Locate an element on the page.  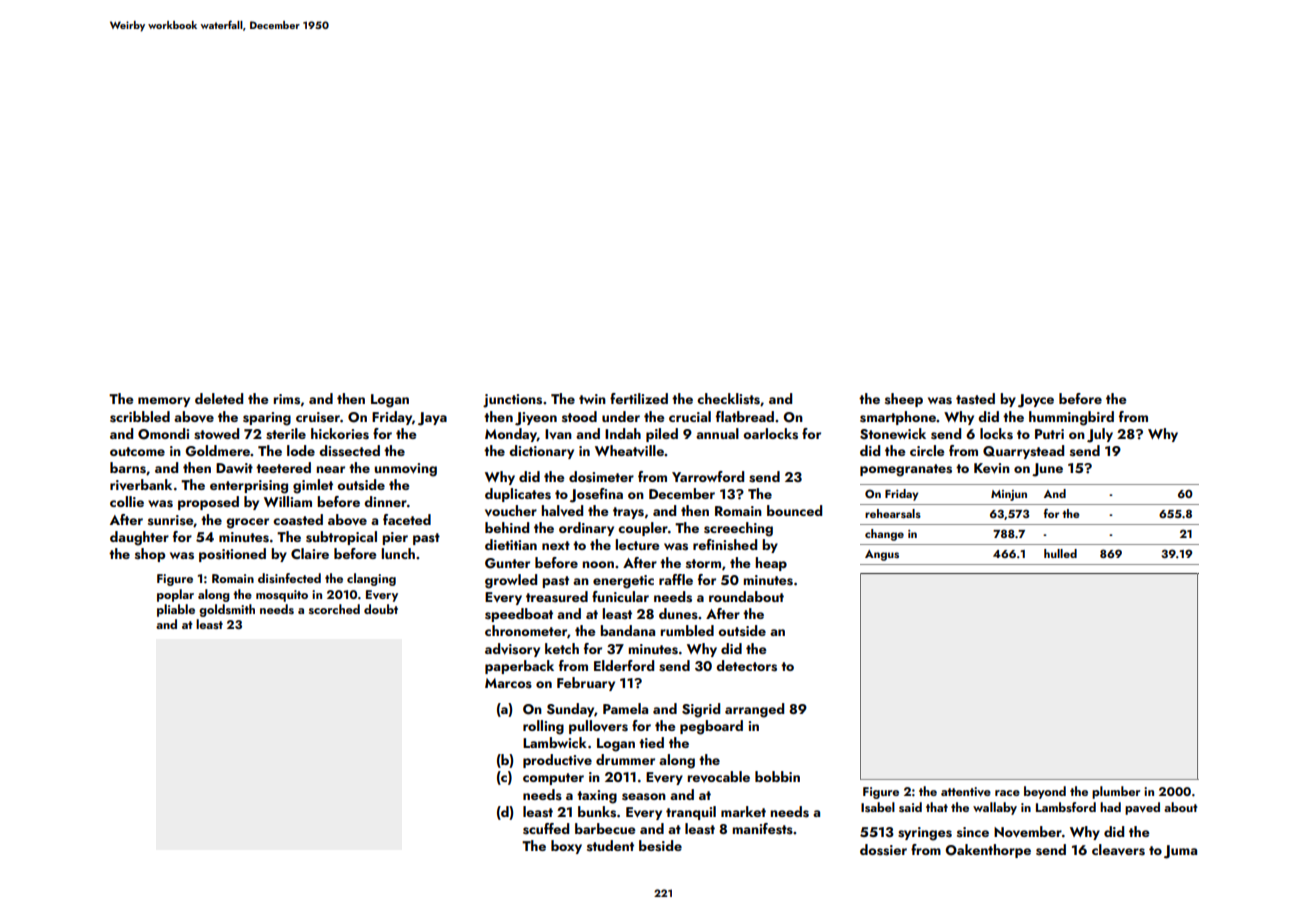
boxy is located at coordinates (566, 847).
